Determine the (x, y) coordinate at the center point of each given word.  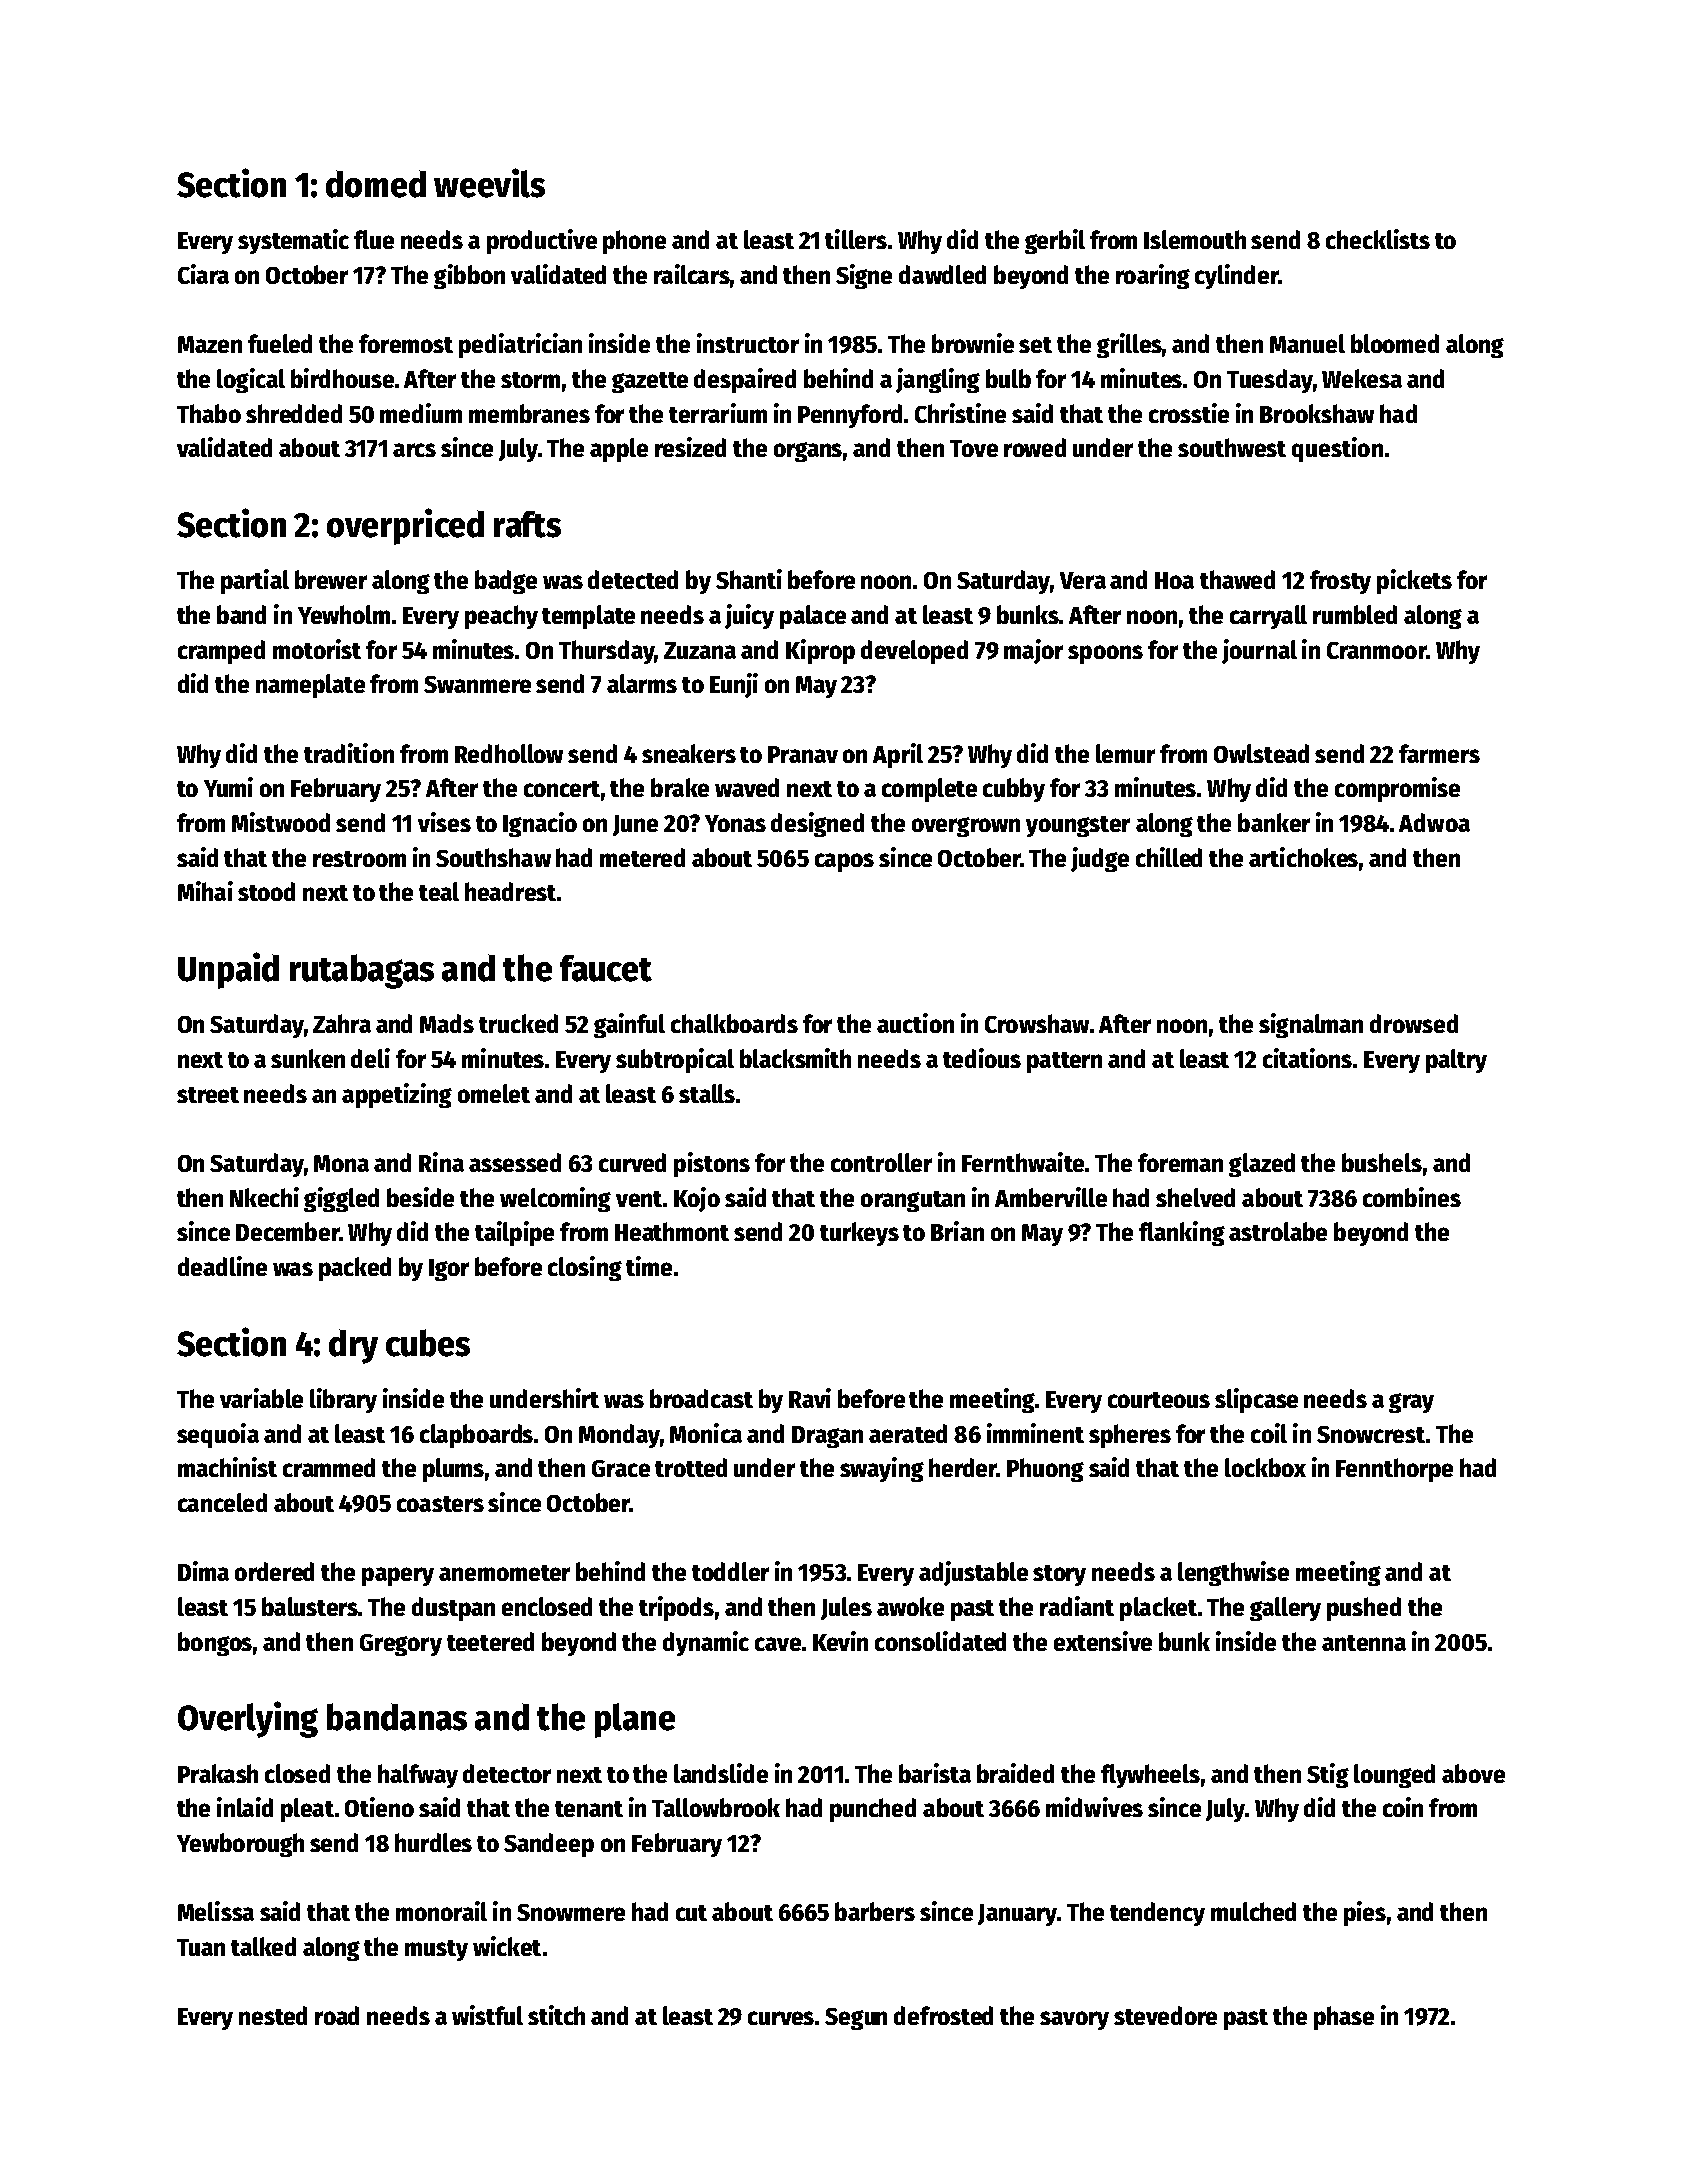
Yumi (228, 787)
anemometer (504, 1573)
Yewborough (240, 1845)
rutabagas (362, 971)
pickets (1414, 581)
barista (935, 1773)
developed (914, 652)
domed (376, 184)
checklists (1378, 239)
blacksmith (795, 1058)
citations (1307, 1058)
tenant (589, 1809)
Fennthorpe (1394, 1470)
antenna (1364, 1643)
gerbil (1055, 241)
